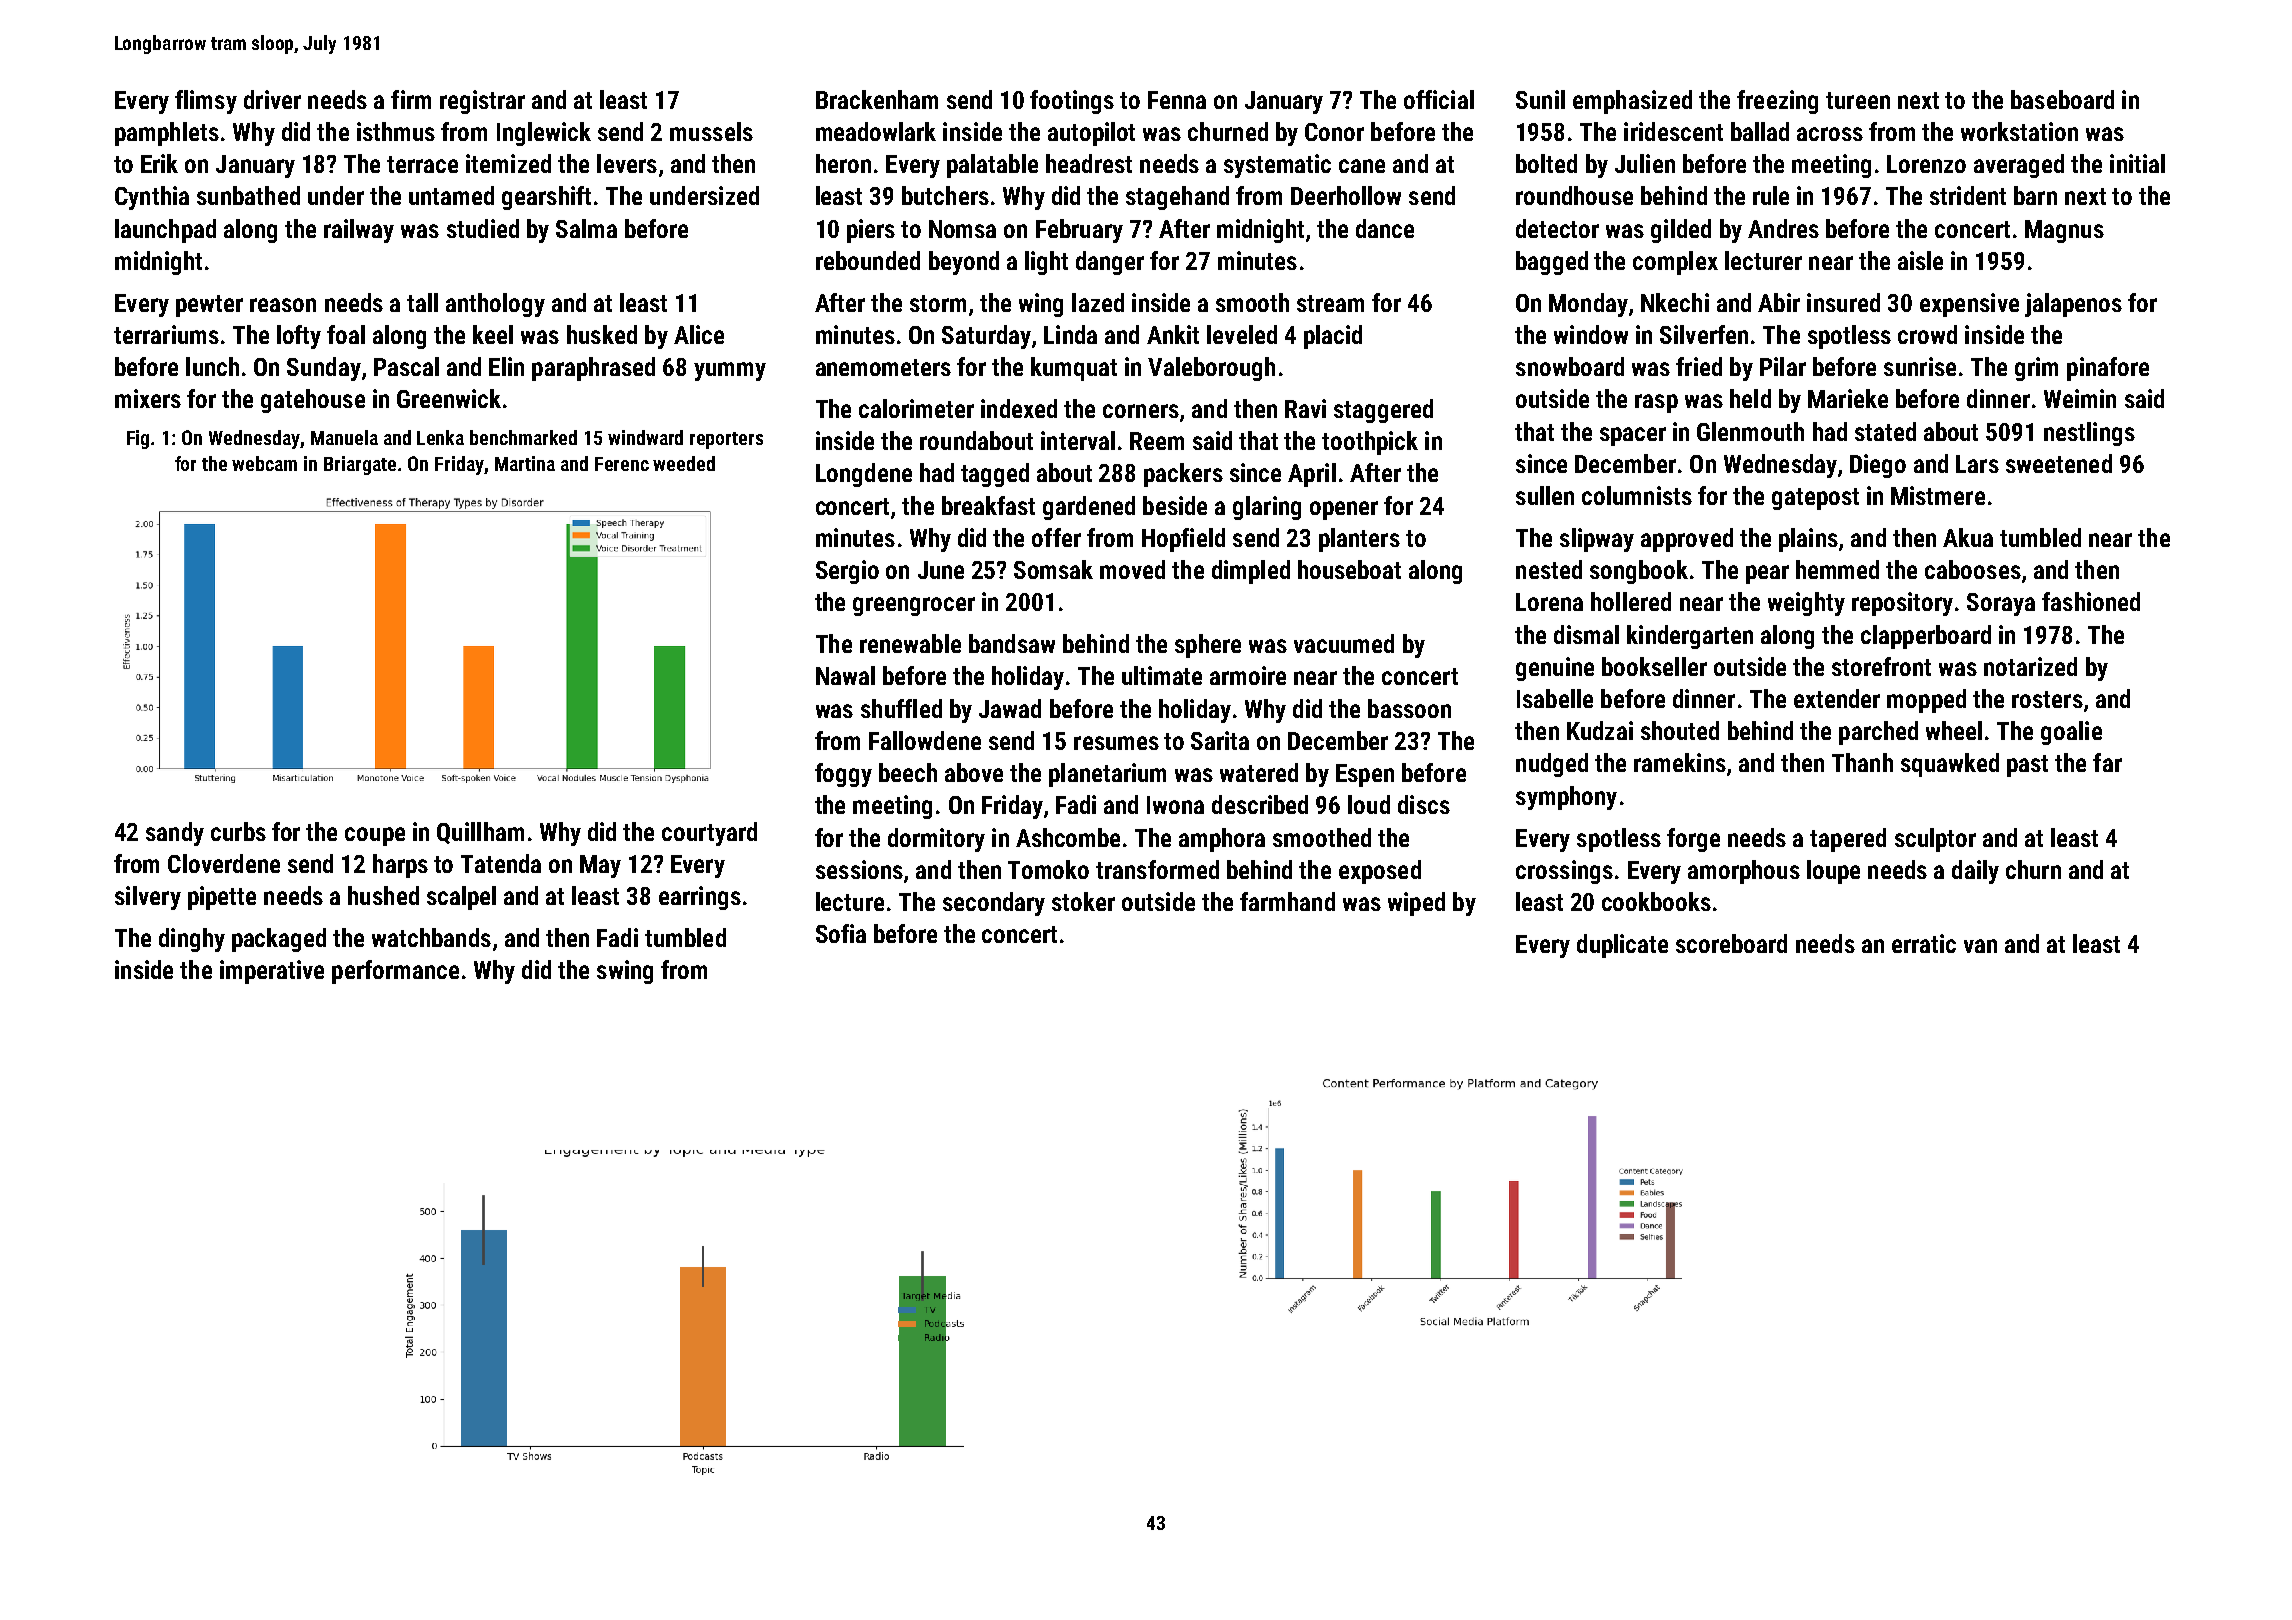 The width and height of the document is (2292, 1620). Describe the element at coordinates (1555, 669) in the document. I see `genuine` at that location.
